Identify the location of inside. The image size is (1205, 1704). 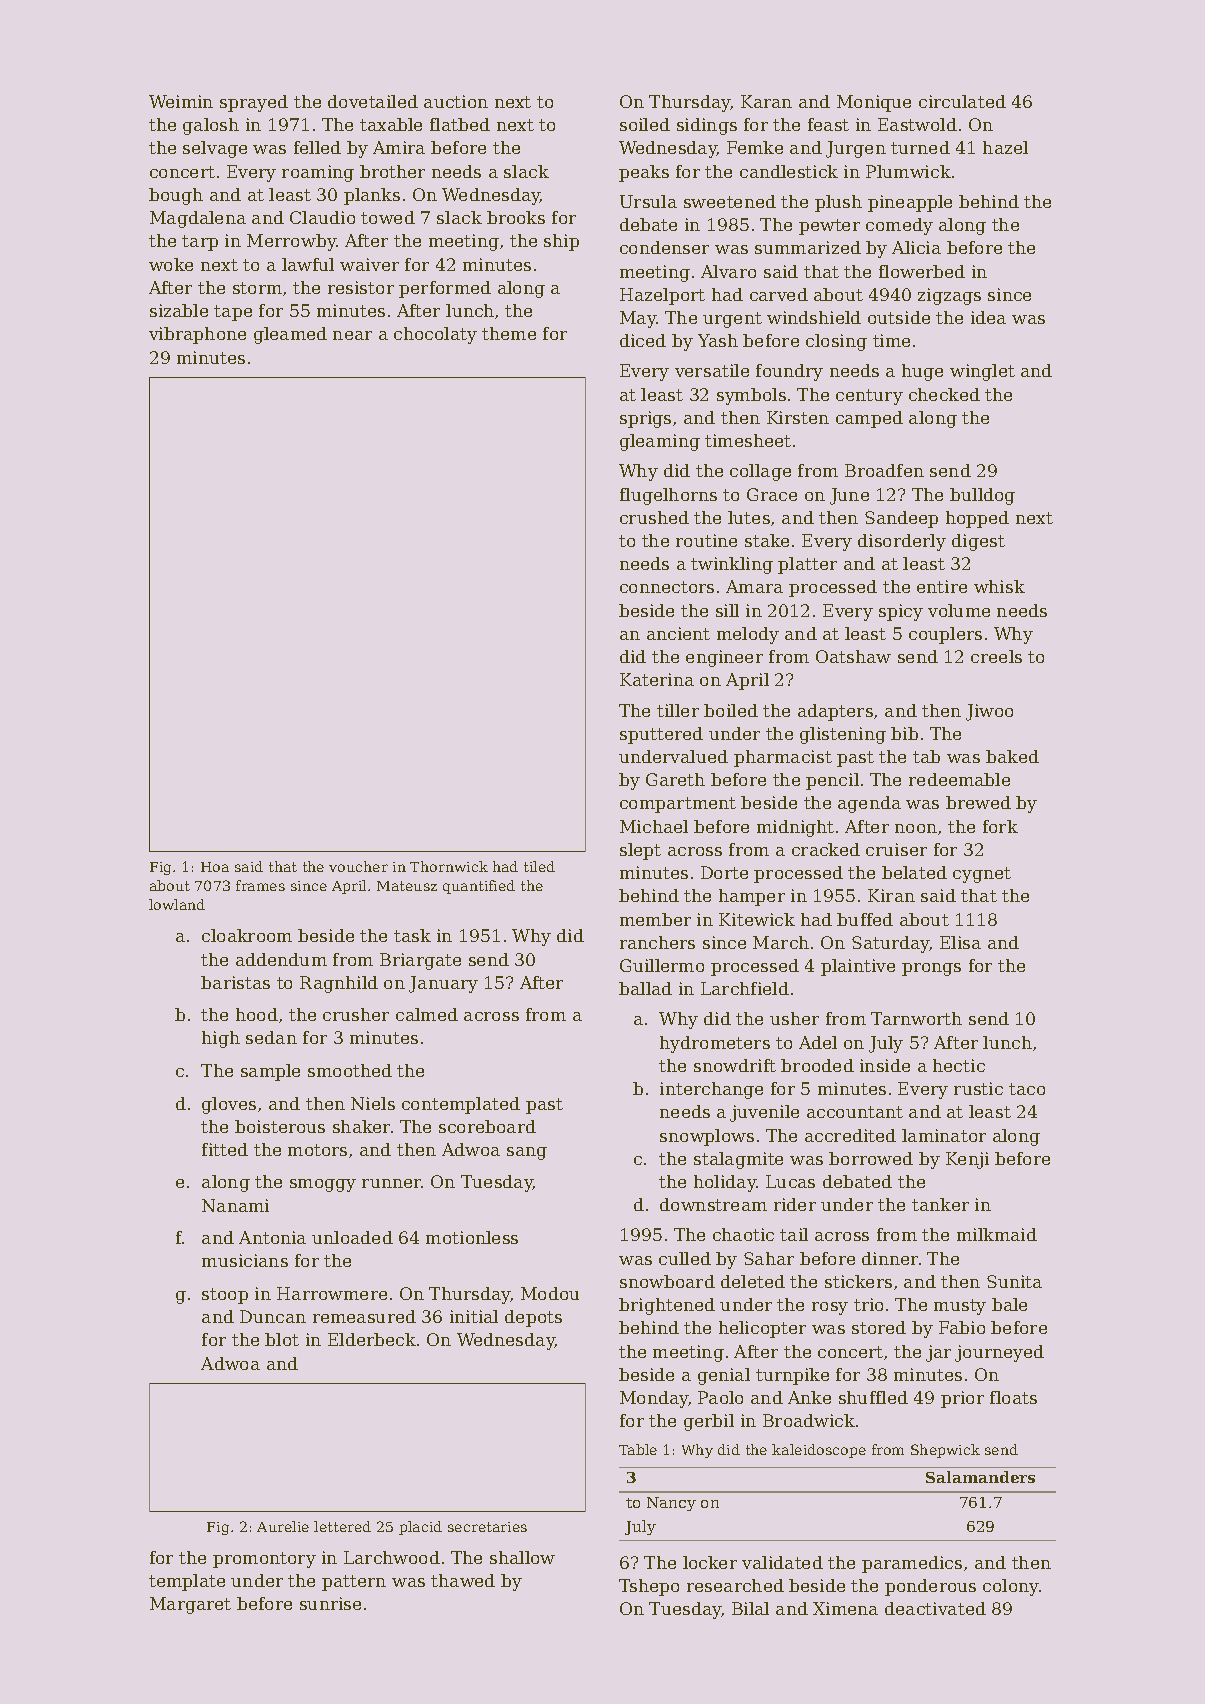
(885, 1065).
